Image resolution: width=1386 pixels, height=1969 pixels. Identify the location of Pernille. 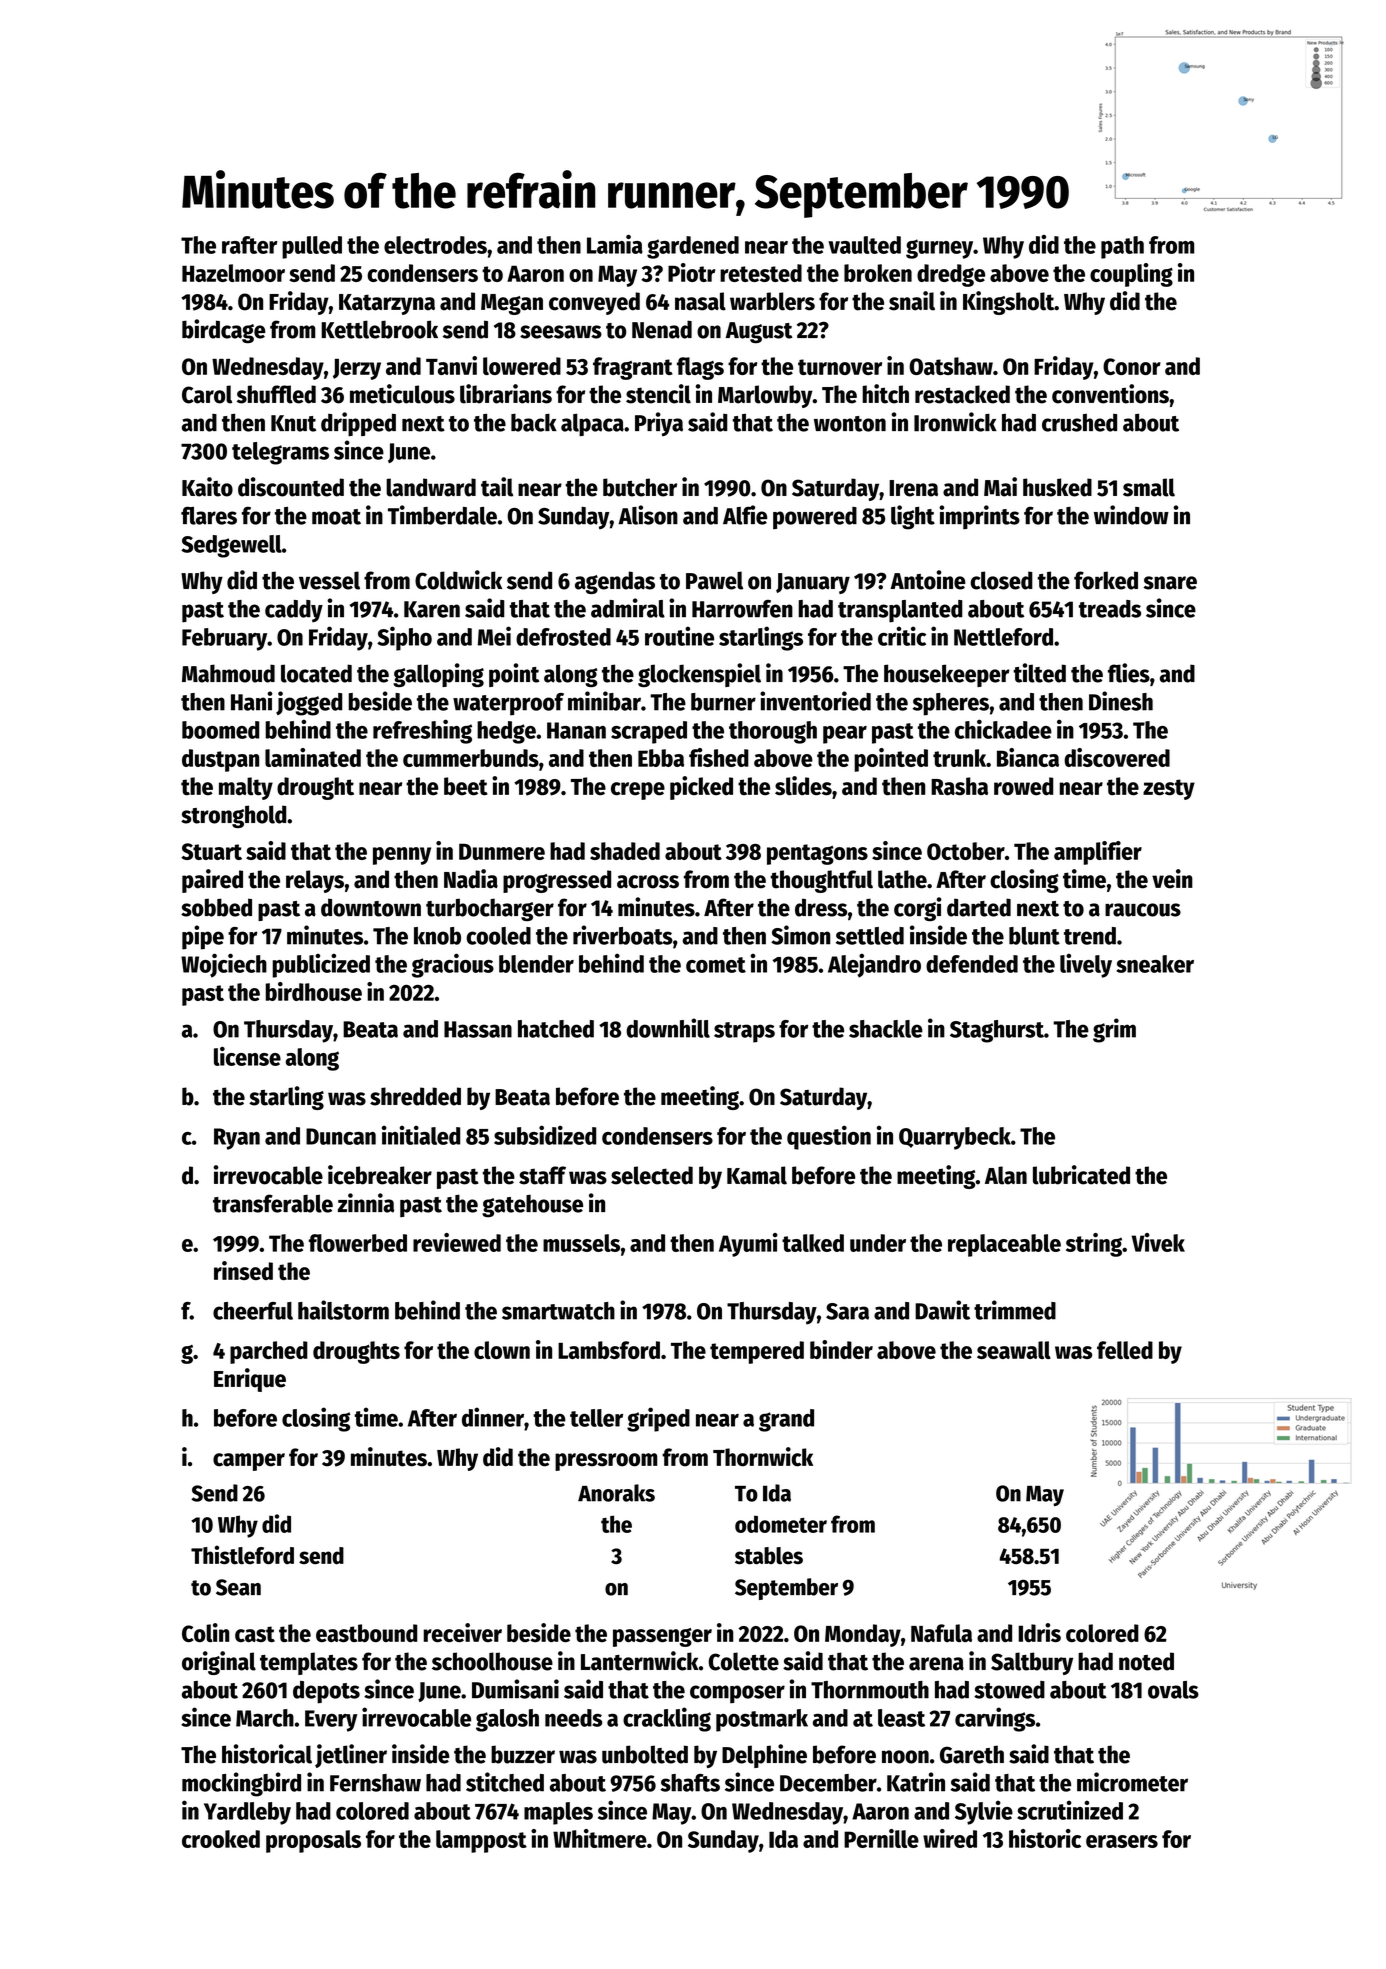
(881, 1838).
